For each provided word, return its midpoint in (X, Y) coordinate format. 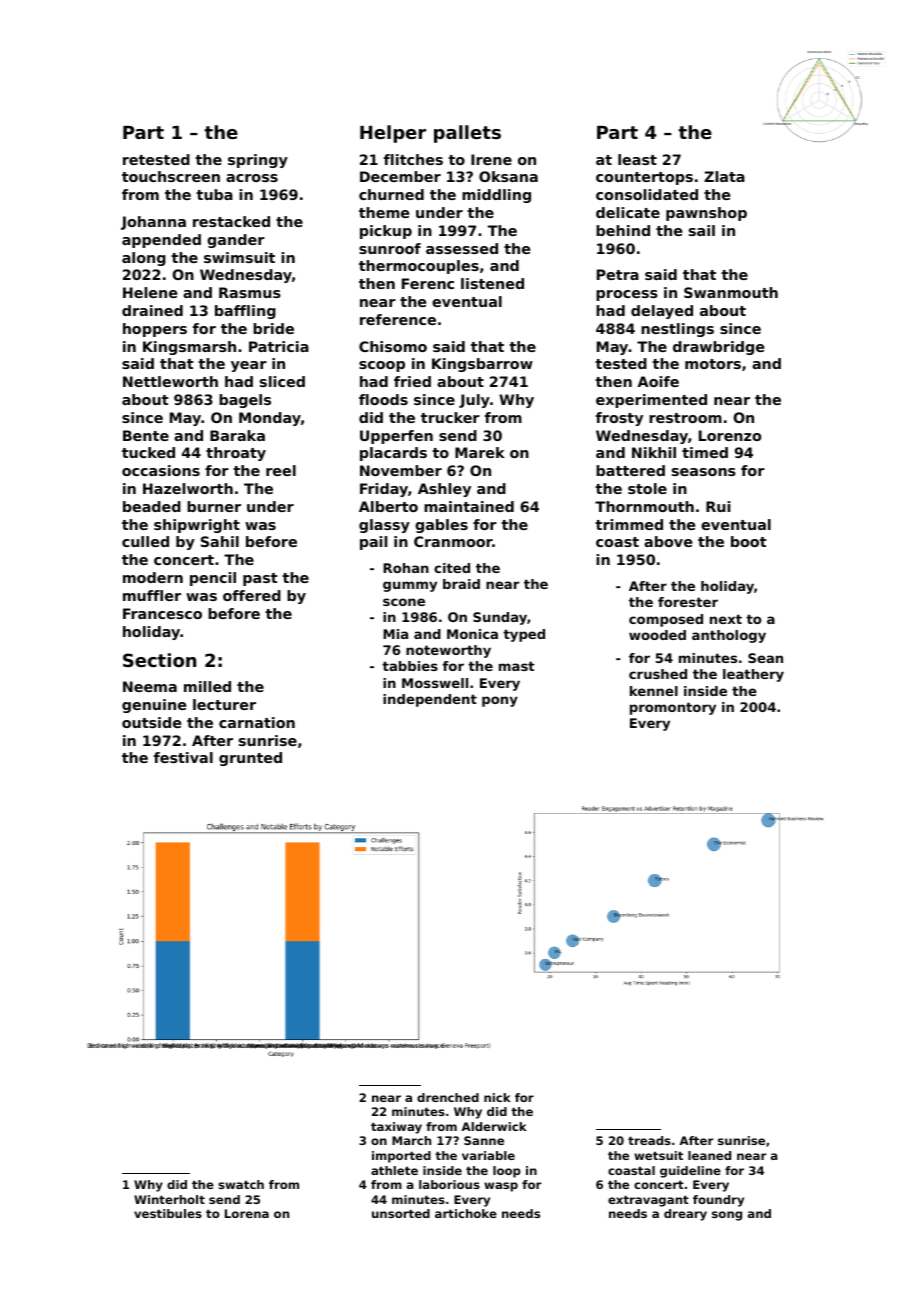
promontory (673, 708)
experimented (651, 401)
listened (492, 283)
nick (497, 1097)
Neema (150, 686)
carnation (257, 722)
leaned (709, 1155)
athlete (394, 1170)
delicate (628, 212)
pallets (467, 134)
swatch (241, 1184)
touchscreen (171, 176)
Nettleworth (170, 381)
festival (183, 757)
